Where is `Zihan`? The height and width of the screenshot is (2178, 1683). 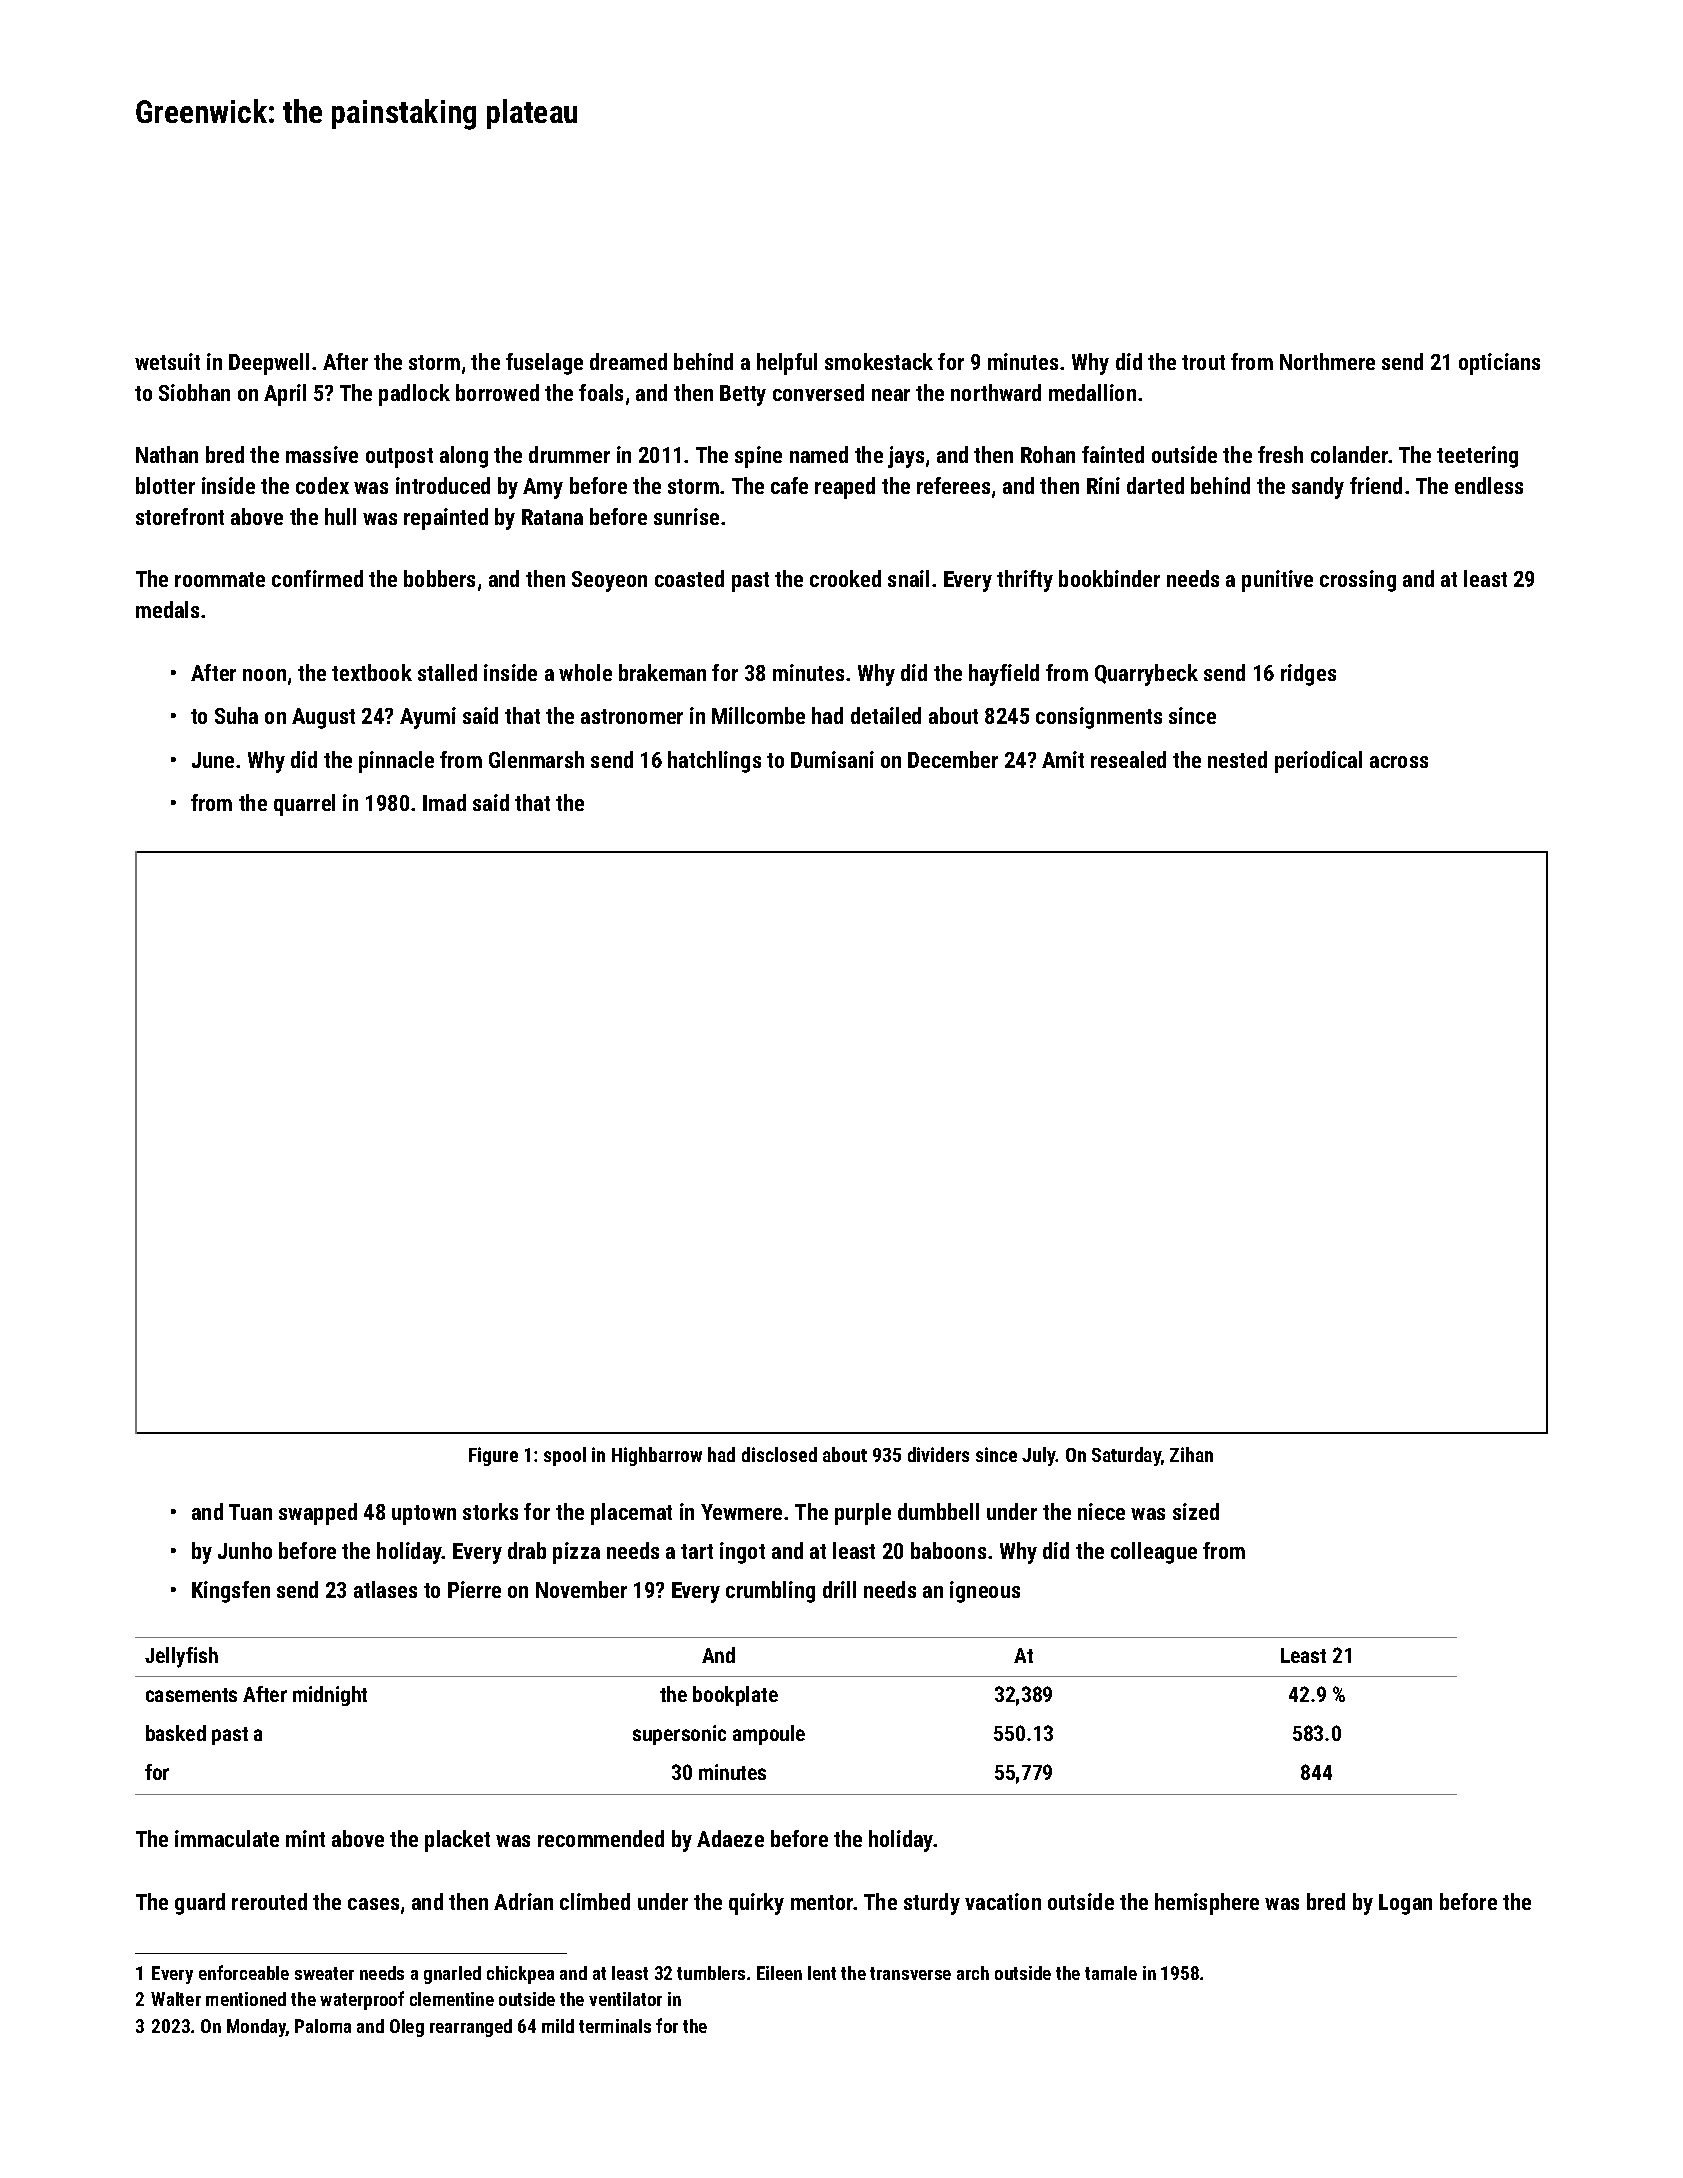
Zihan is located at coordinates (1191, 1454).
